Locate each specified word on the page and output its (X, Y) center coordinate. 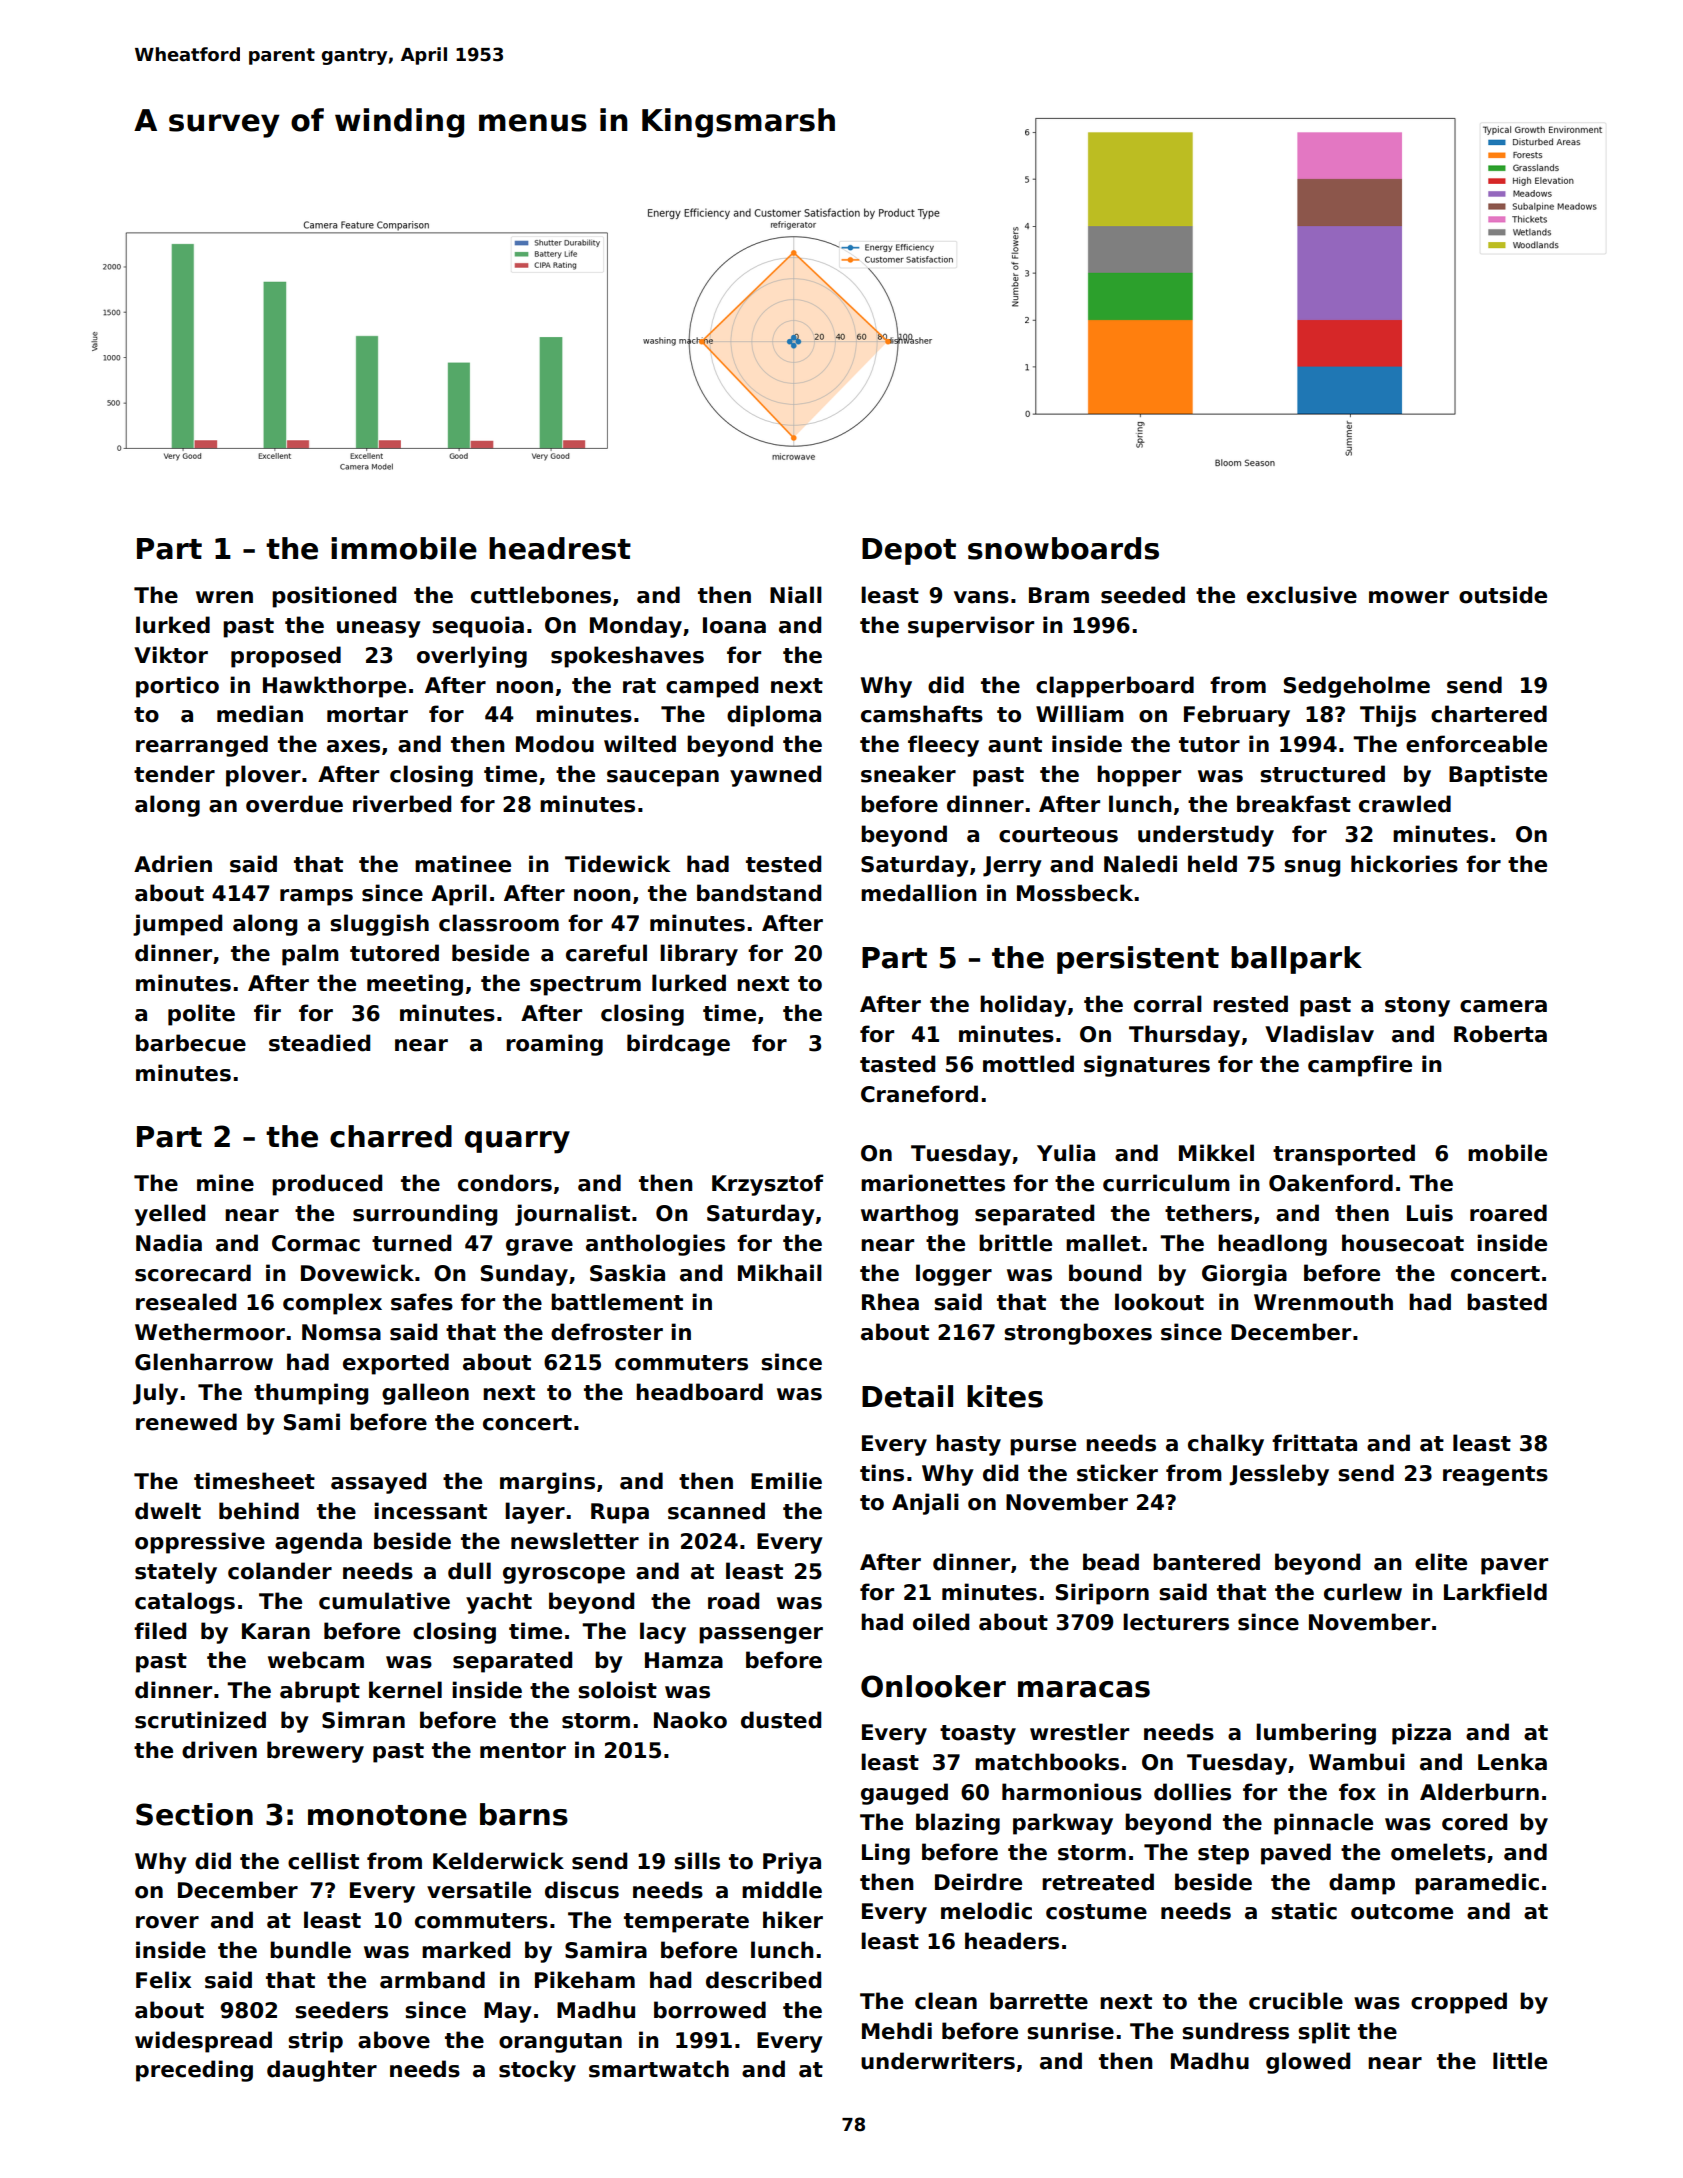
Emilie (786, 1481)
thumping (311, 1394)
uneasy (379, 629)
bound (1105, 1273)
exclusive (1302, 595)
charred (391, 1136)
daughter (322, 2071)
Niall (796, 595)
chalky (1226, 1445)
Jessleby (1279, 1475)
